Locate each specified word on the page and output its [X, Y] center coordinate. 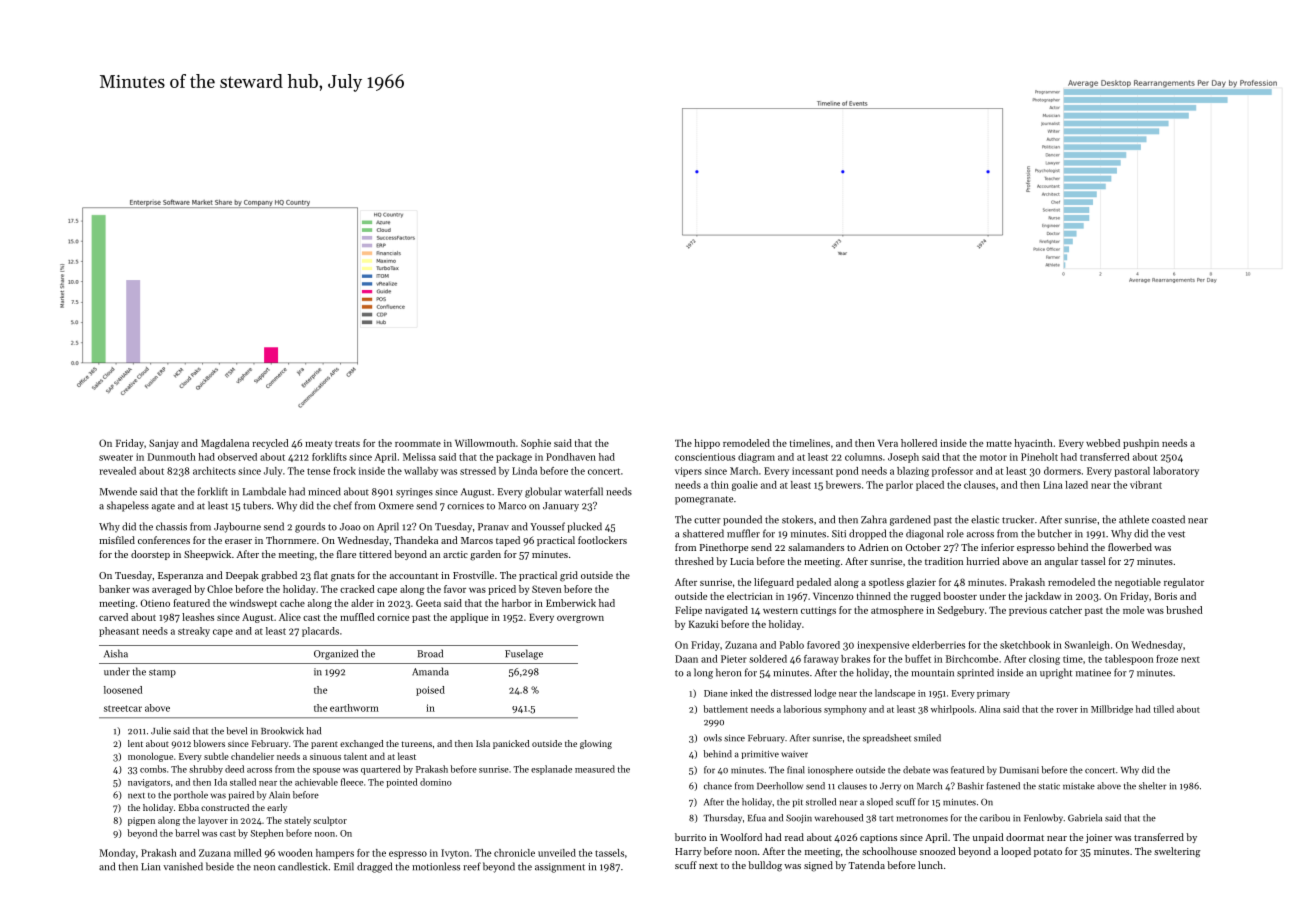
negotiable [1138, 583]
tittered [375, 554]
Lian [150, 867]
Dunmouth [172, 457]
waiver [794, 754]
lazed [1077, 485]
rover [1067, 710]
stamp [162, 673]
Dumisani [1019, 770]
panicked [511, 744]
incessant [812, 471]
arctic [455, 554]
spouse [326, 771]
